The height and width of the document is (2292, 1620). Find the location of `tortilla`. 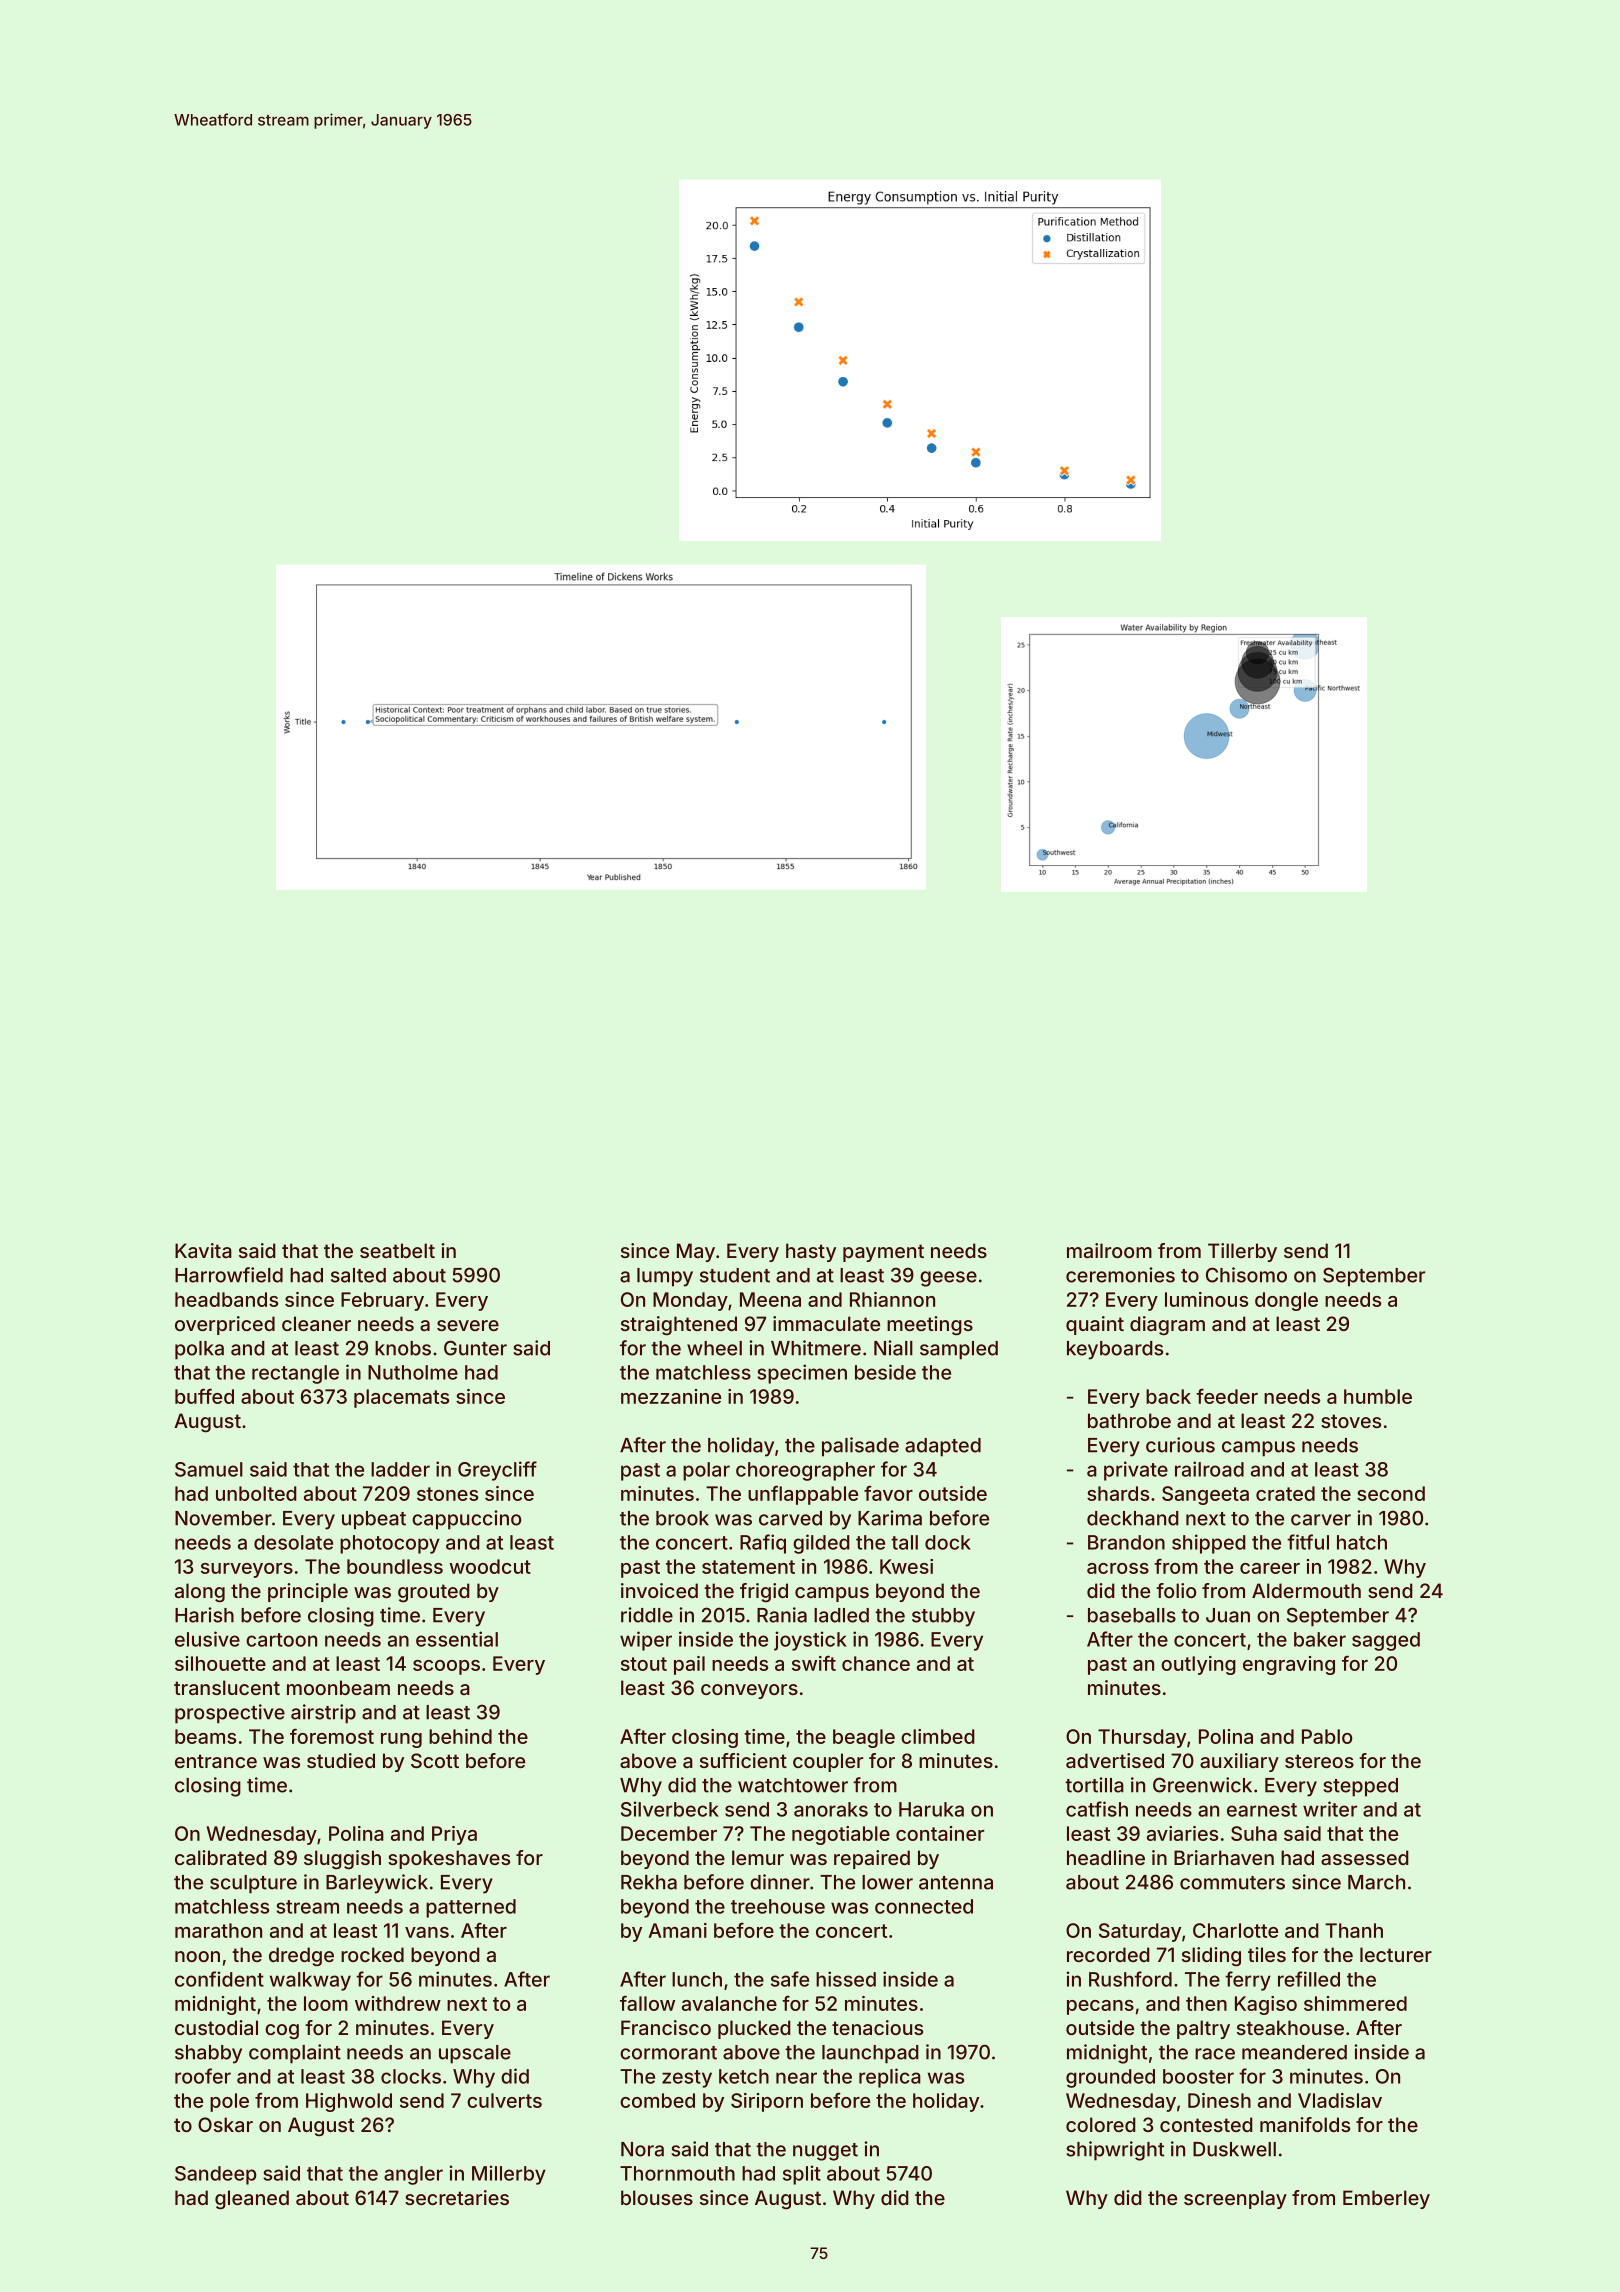

tortilla is located at coordinates (1094, 1785).
